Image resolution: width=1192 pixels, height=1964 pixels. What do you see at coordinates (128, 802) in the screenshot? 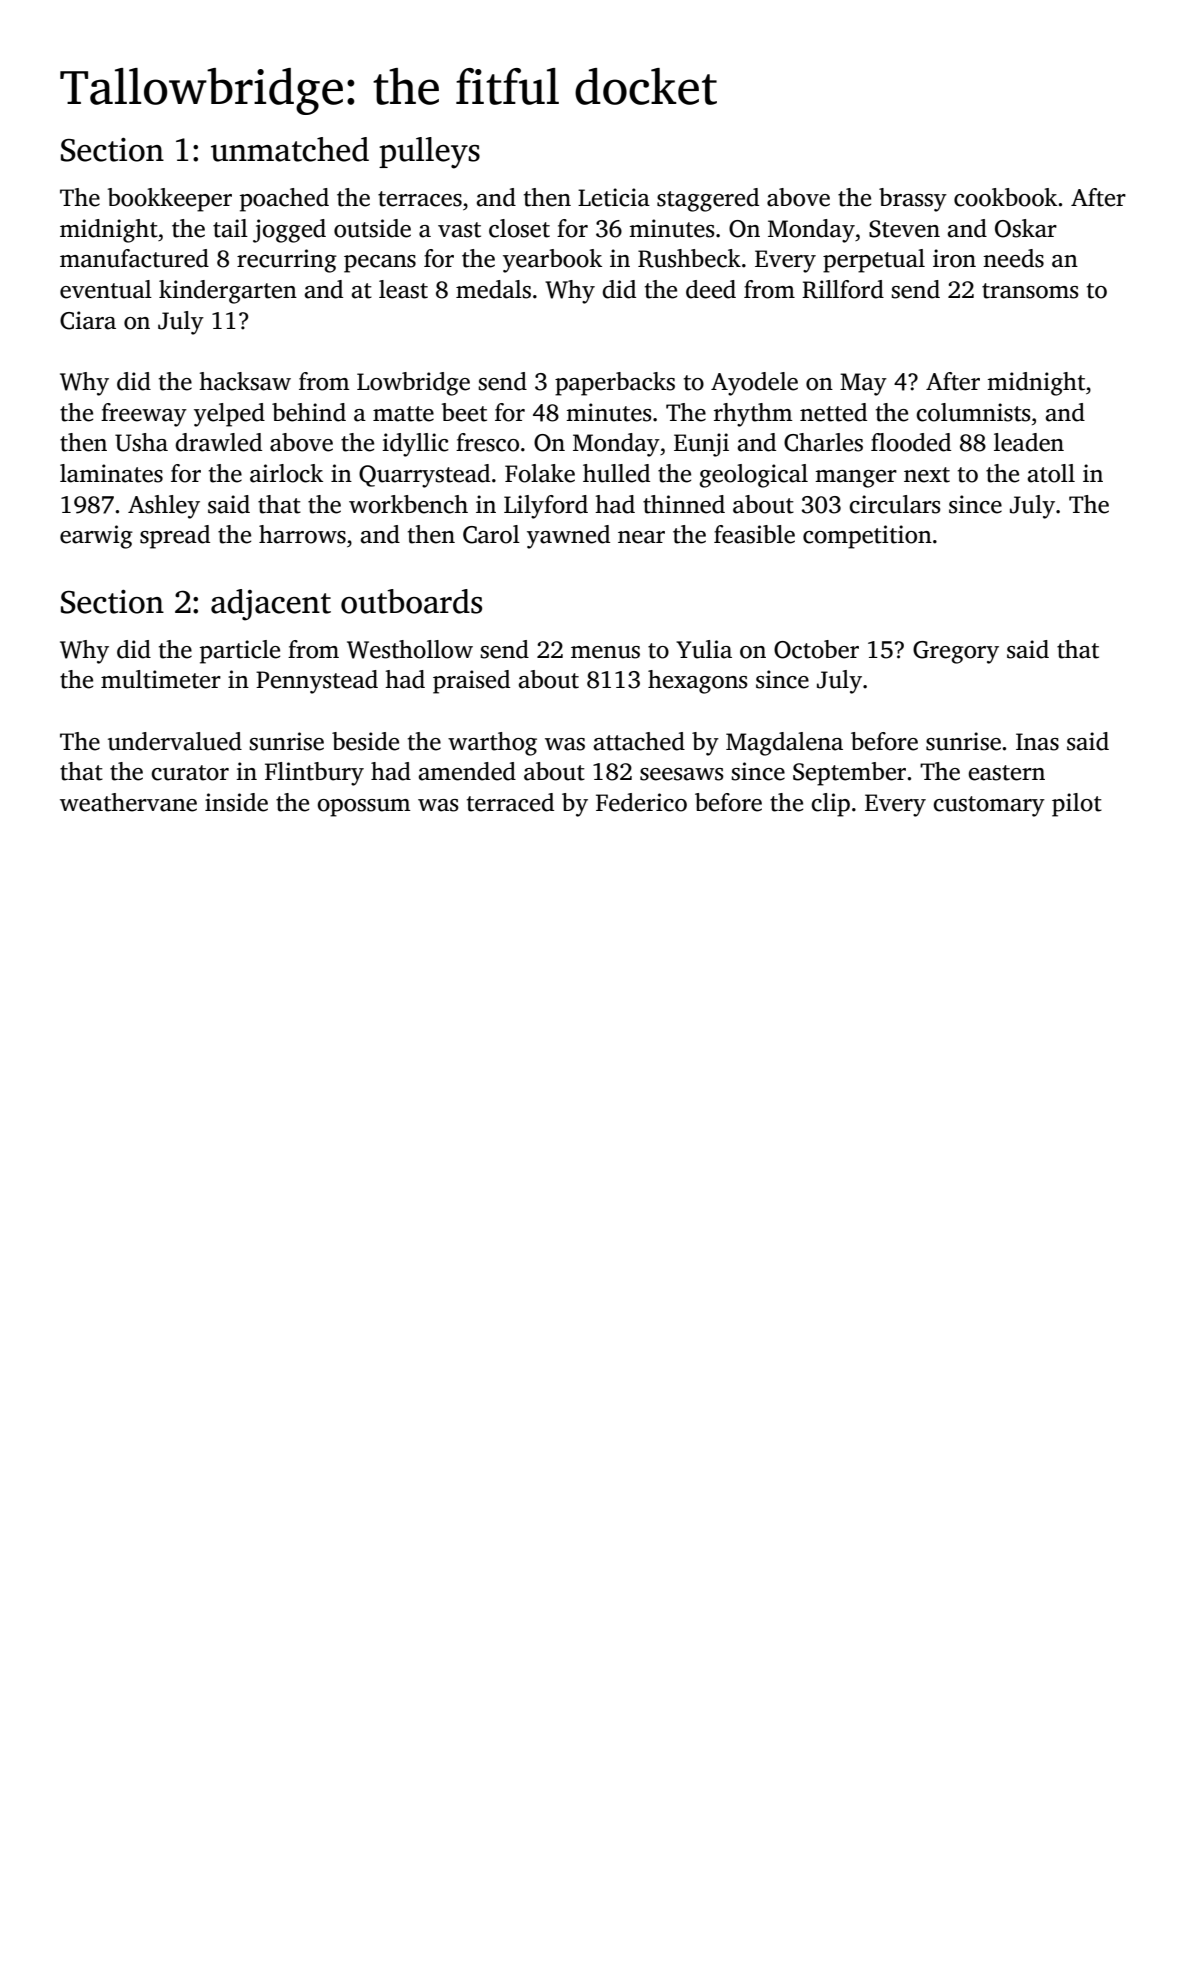
I see `weathervane` at bounding box center [128, 802].
